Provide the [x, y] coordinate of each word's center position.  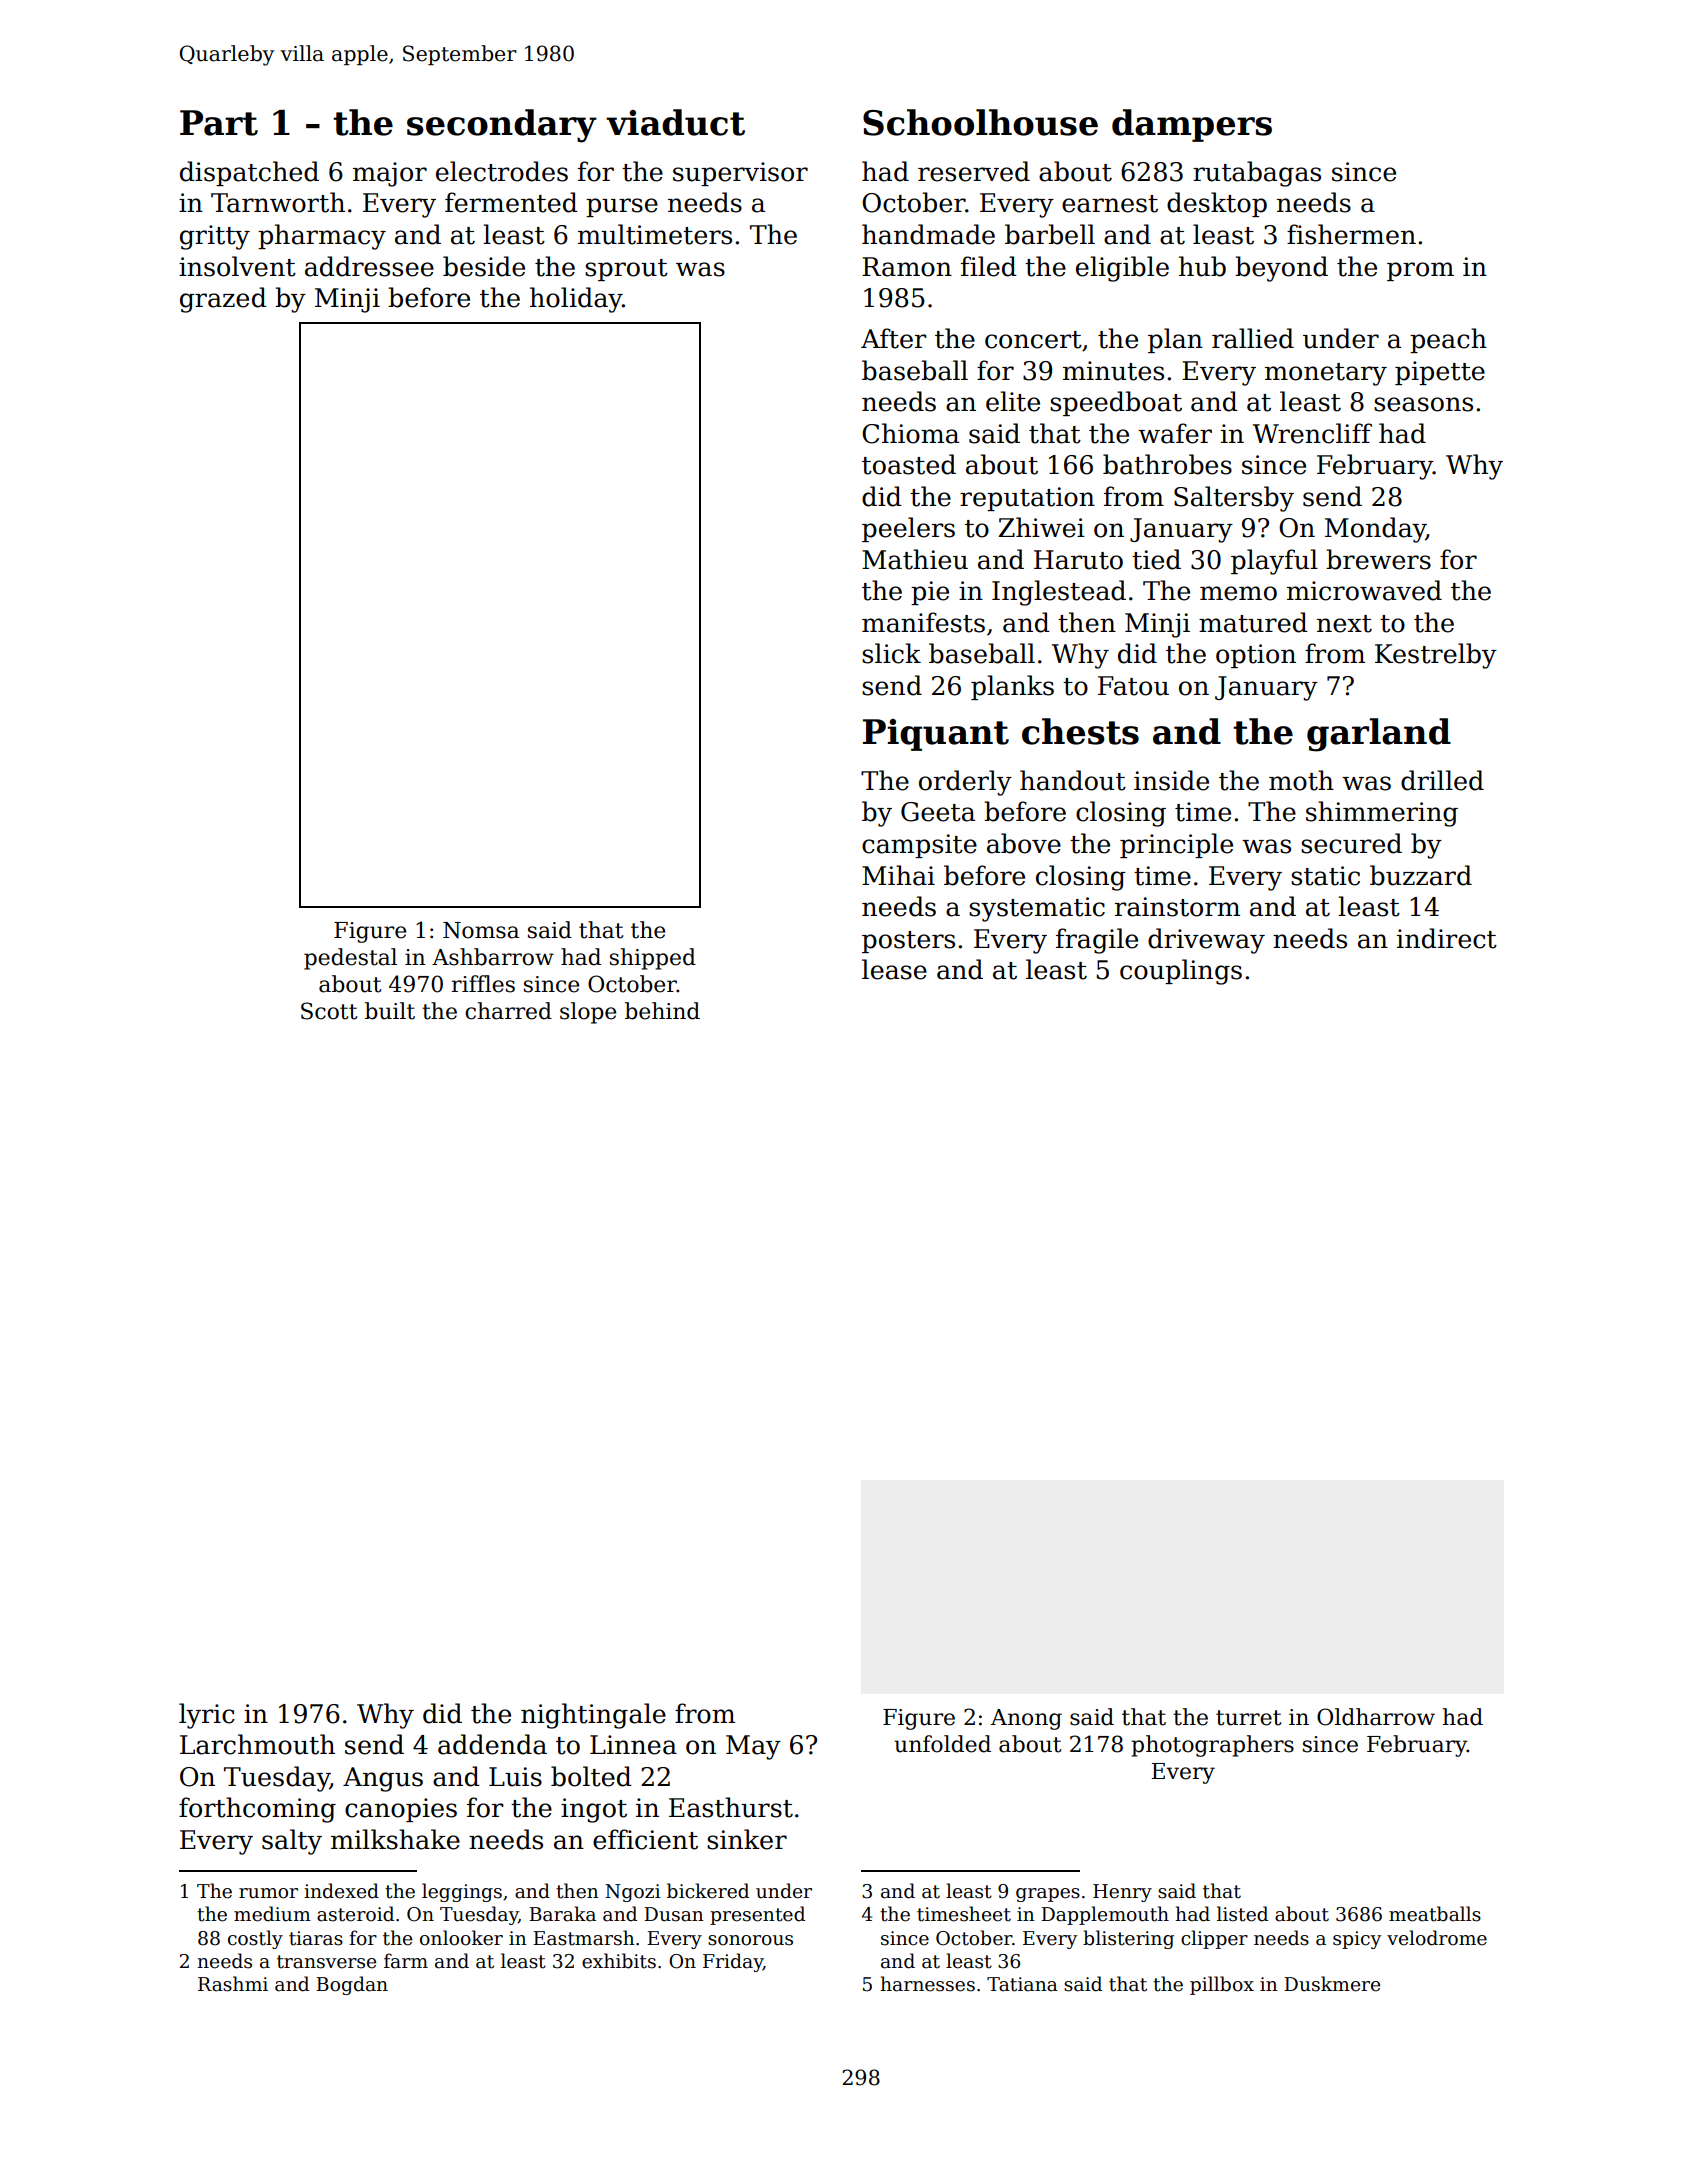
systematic [1037, 909]
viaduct [675, 122]
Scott [329, 1011]
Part [219, 123]
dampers [1192, 125]
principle [1176, 845]
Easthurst [731, 1807]
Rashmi [233, 1984]
